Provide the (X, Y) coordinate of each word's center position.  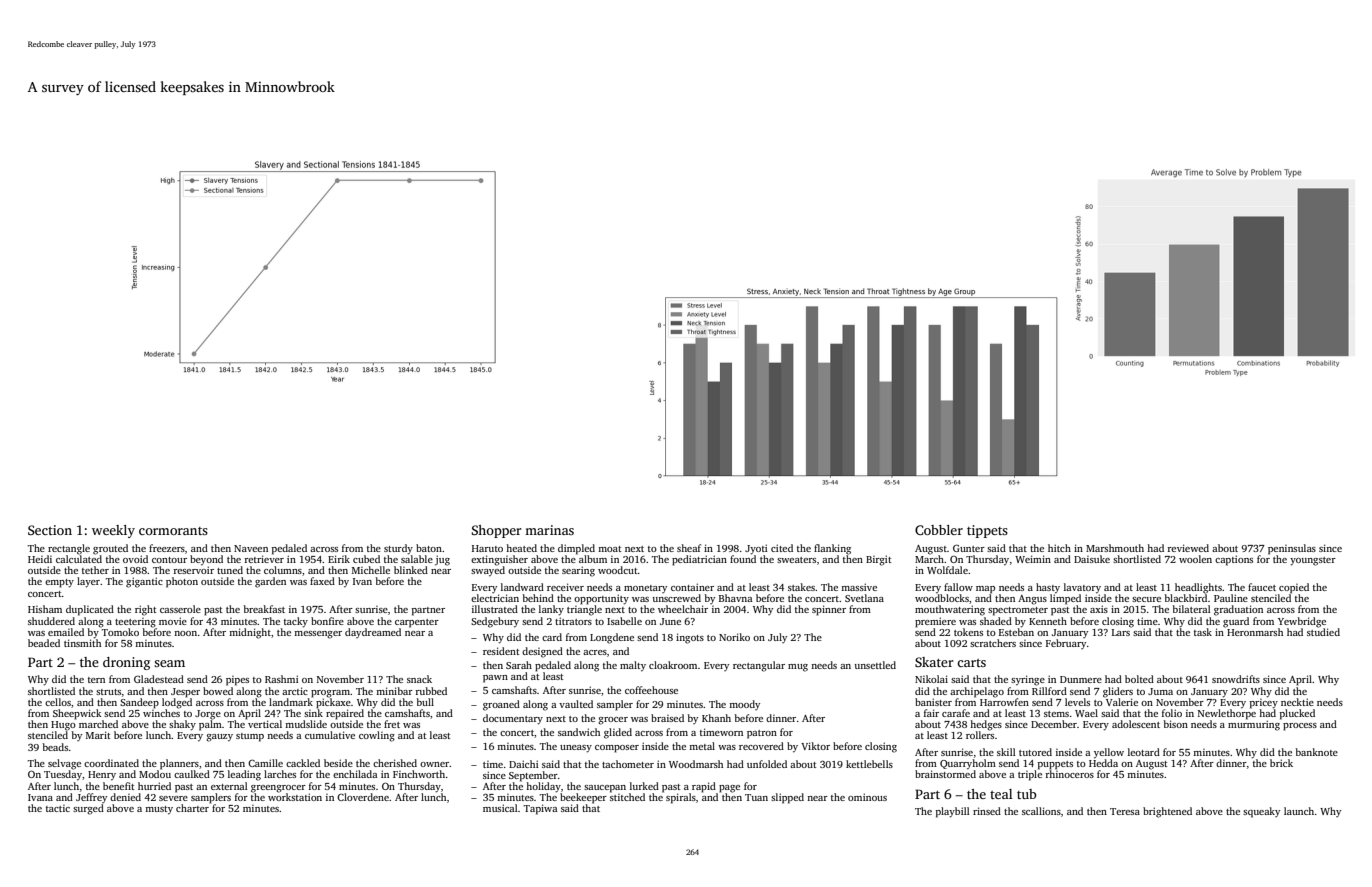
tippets (987, 531)
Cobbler (939, 530)
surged (88, 809)
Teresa (1125, 811)
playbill (953, 812)
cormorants (173, 531)
